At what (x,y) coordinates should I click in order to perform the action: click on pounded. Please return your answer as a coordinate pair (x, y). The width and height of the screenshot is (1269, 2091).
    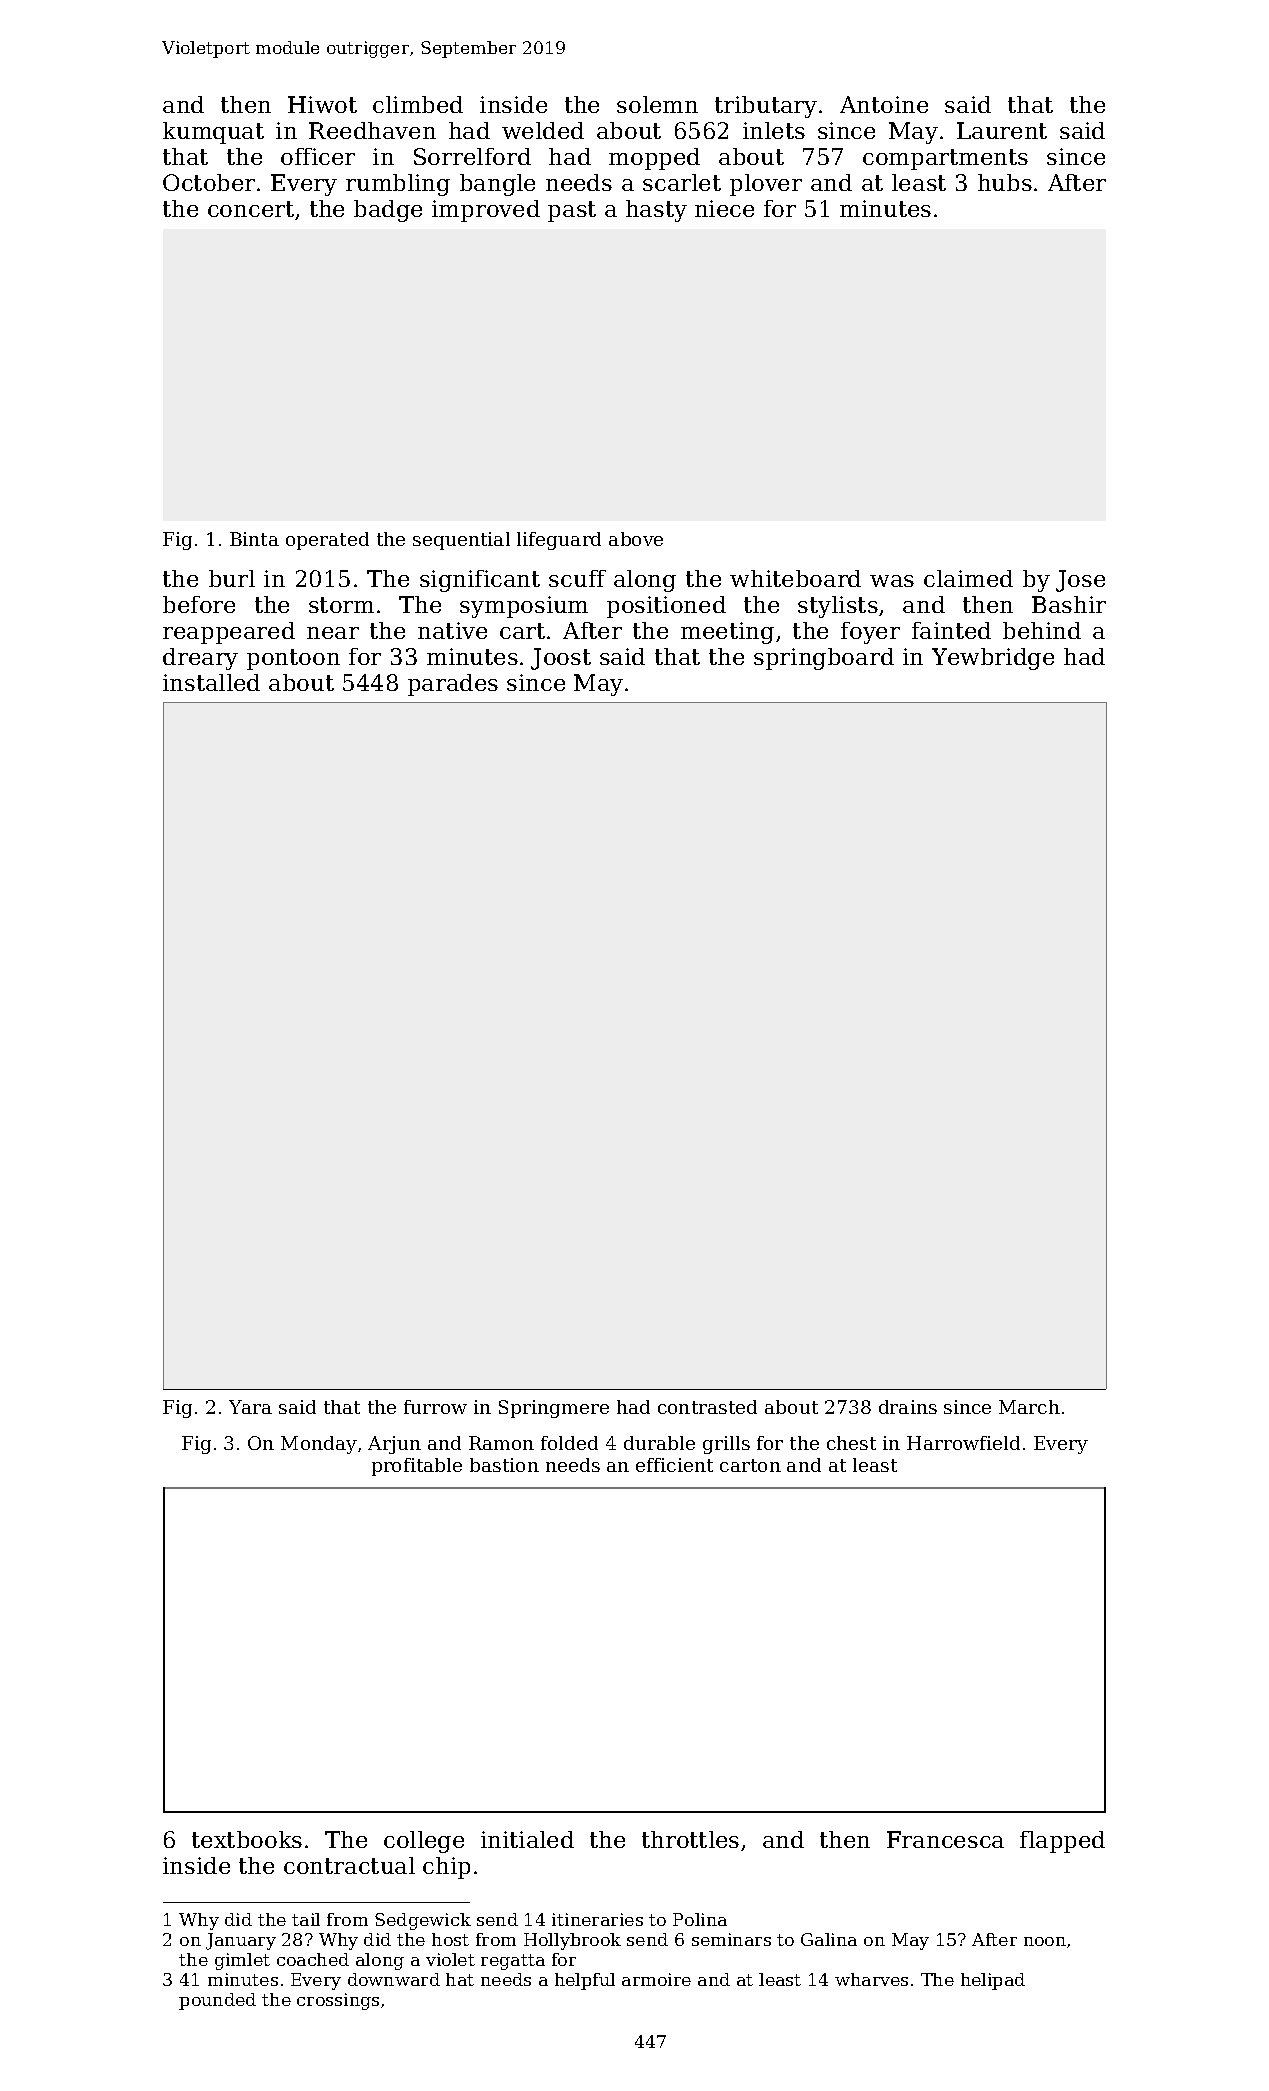
    Looking at the image, I should click on (217, 2001).
